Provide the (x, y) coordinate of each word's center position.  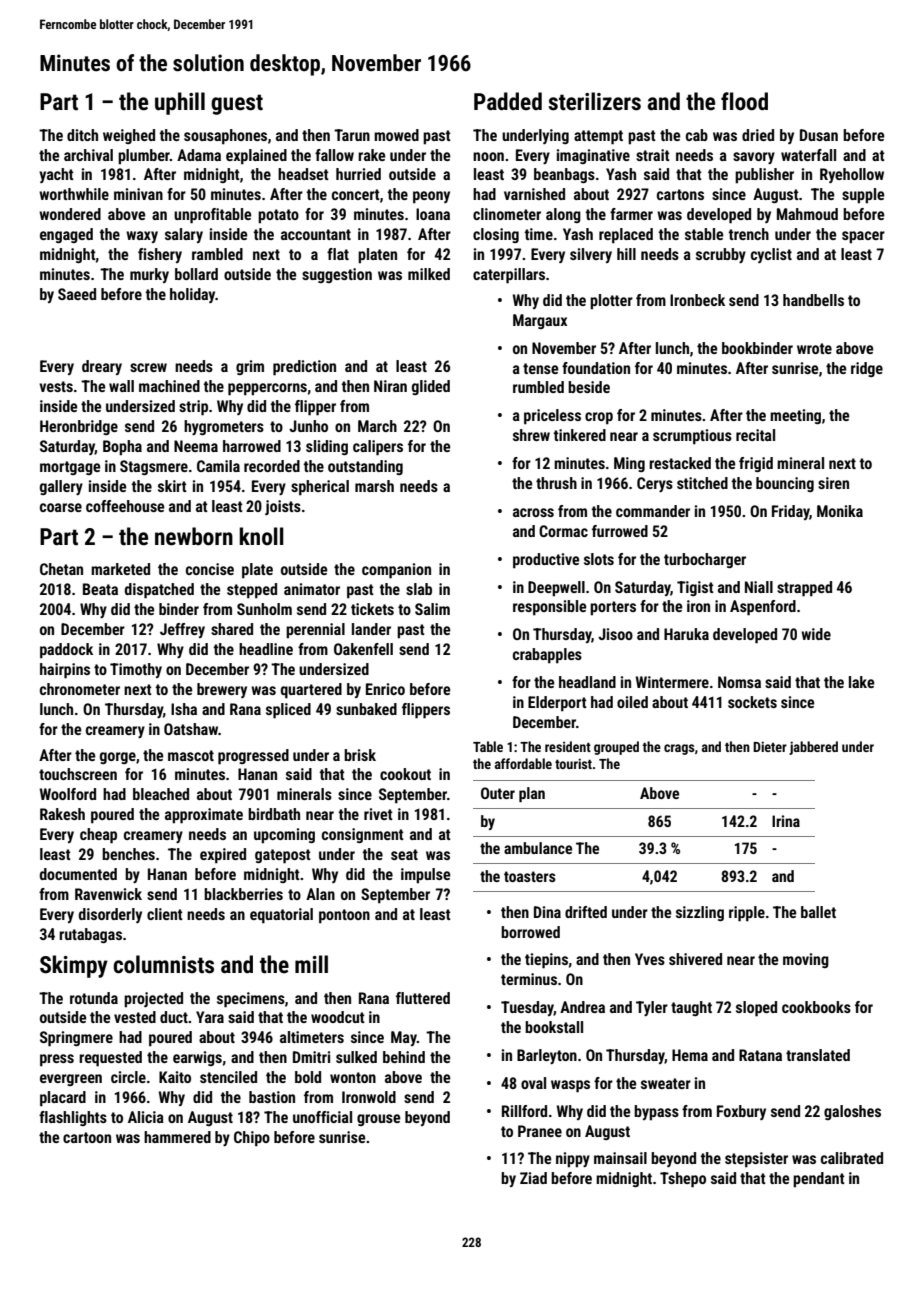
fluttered (423, 998)
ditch (82, 135)
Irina (786, 821)
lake (862, 682)
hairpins (65, 671)
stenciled (228, 1077)
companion (396, 571)
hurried (358, 174)
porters (613, 608)
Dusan (819, 135)
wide (816, 634)
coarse (61, 507)
